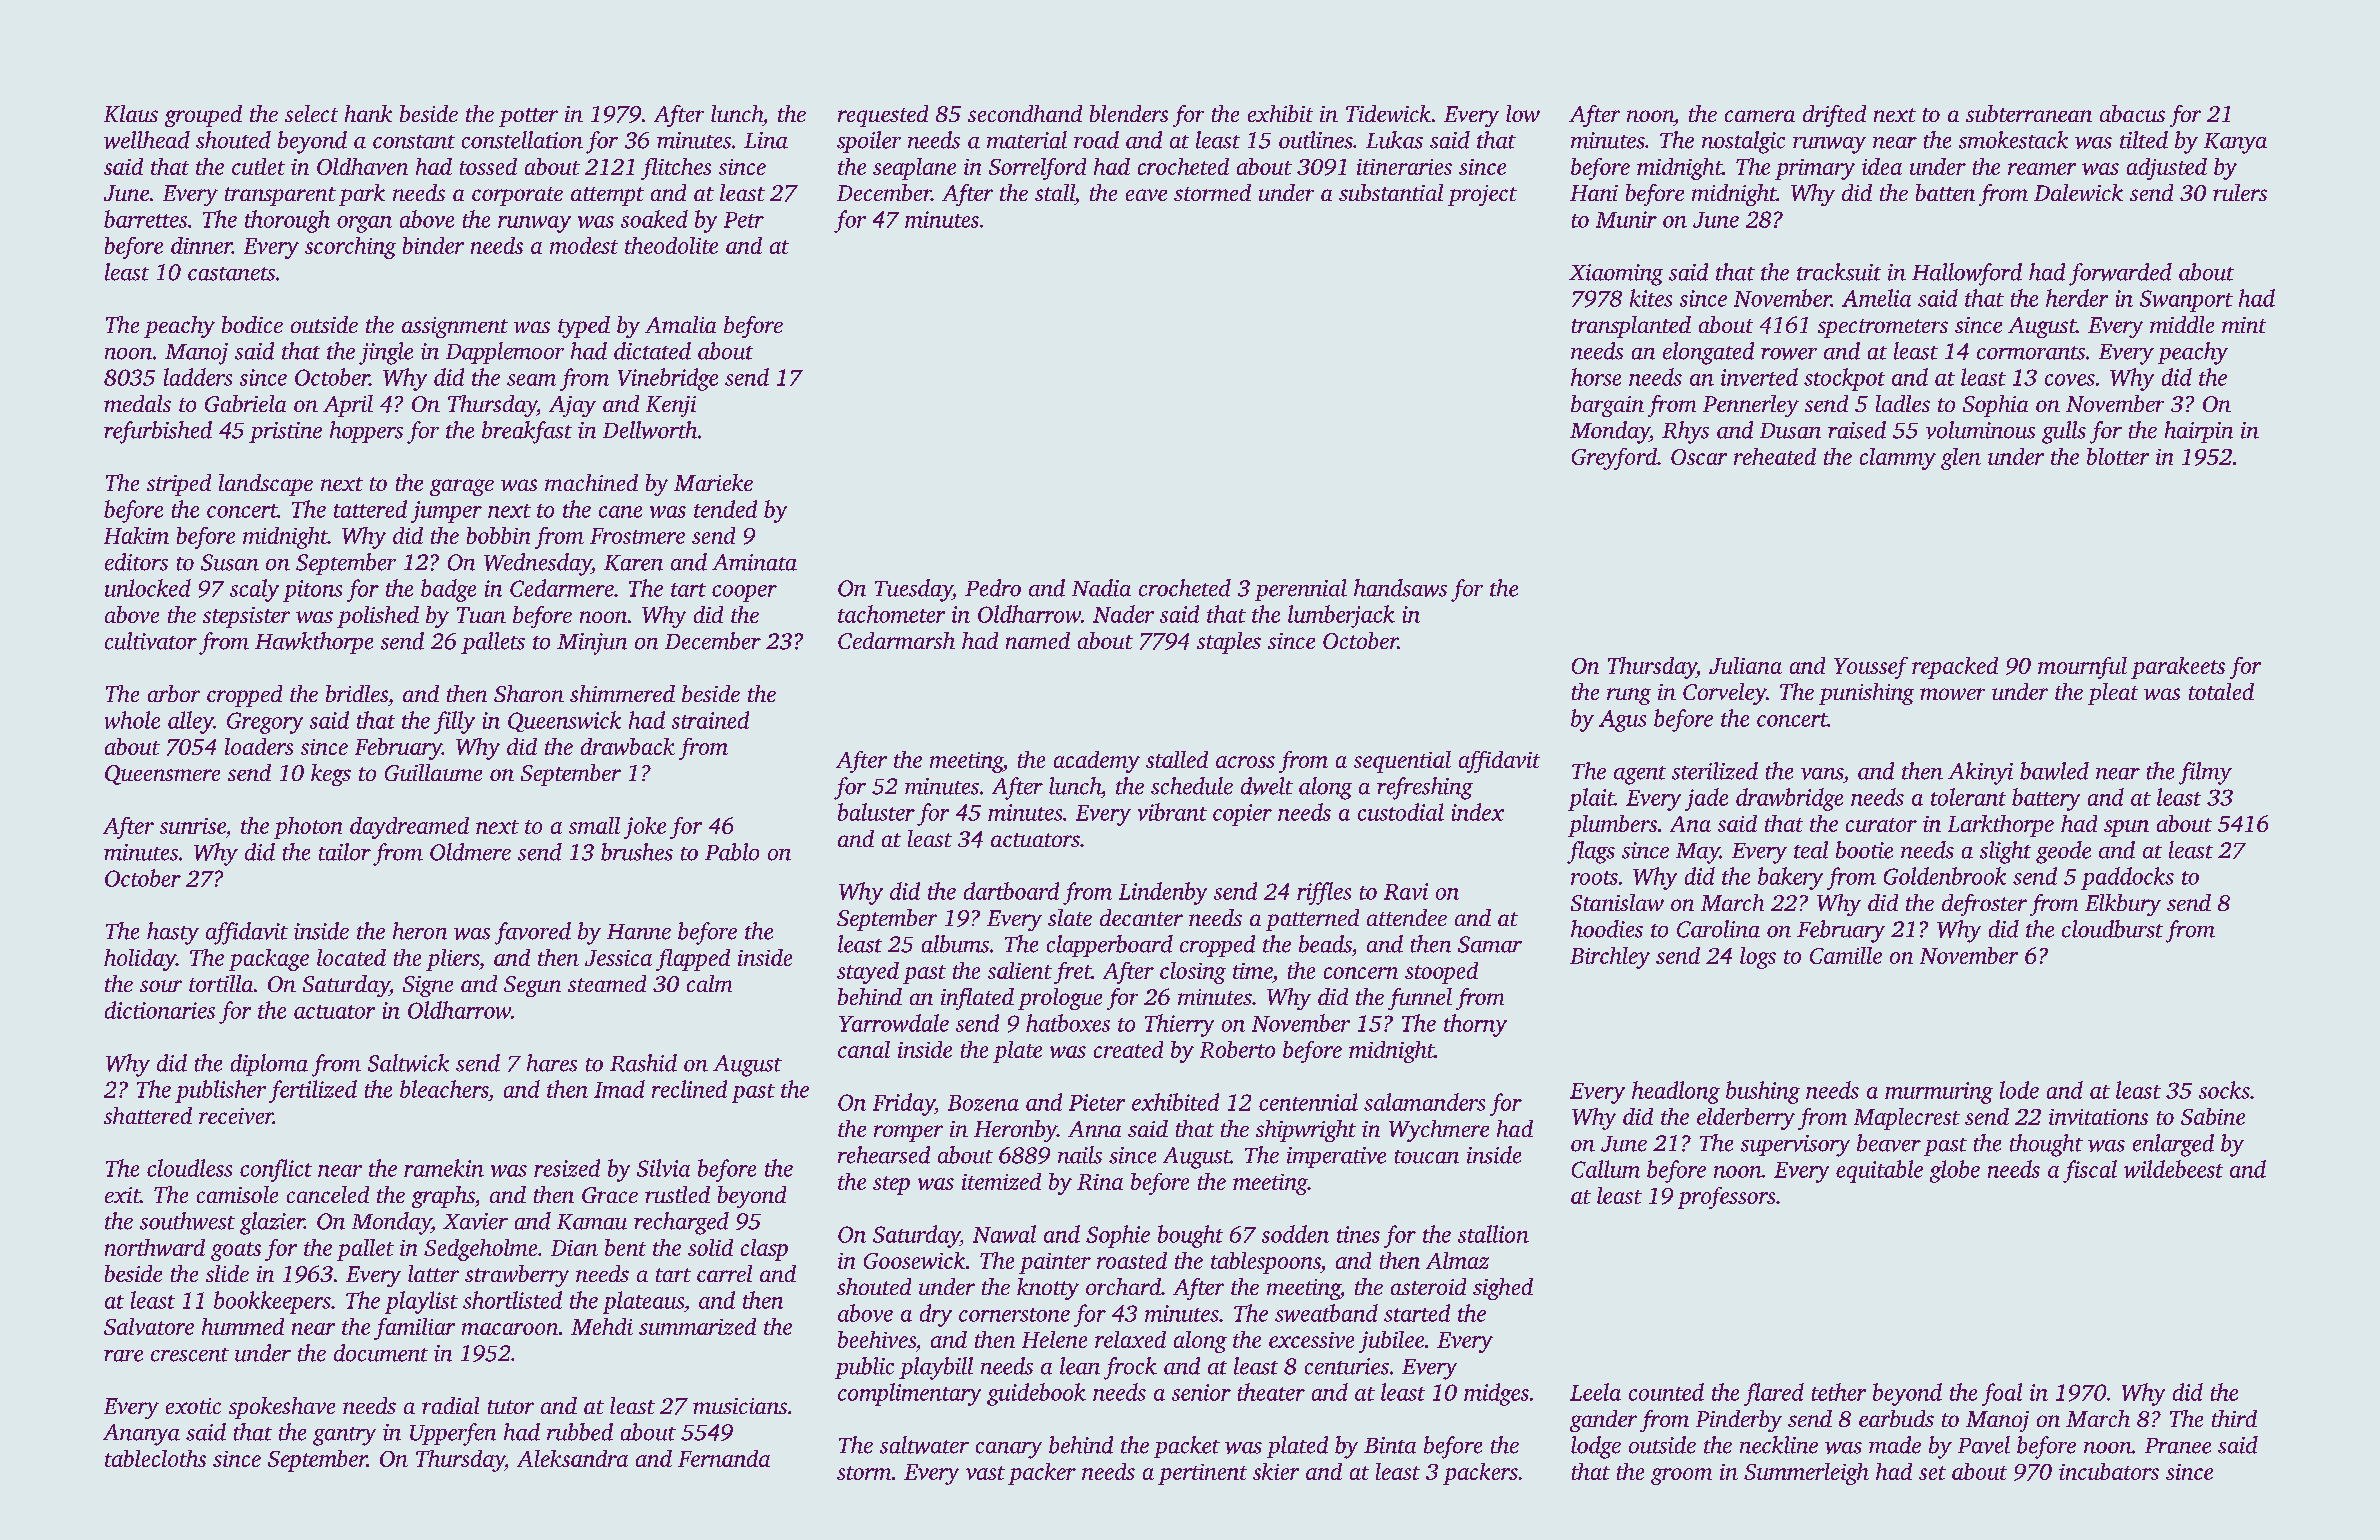 The width and height of the screenshot is (2380, 1540). What do you see at coordinates (977, 999) in the screenshot?
I see `inflated` at bounding box center [977, 999].
